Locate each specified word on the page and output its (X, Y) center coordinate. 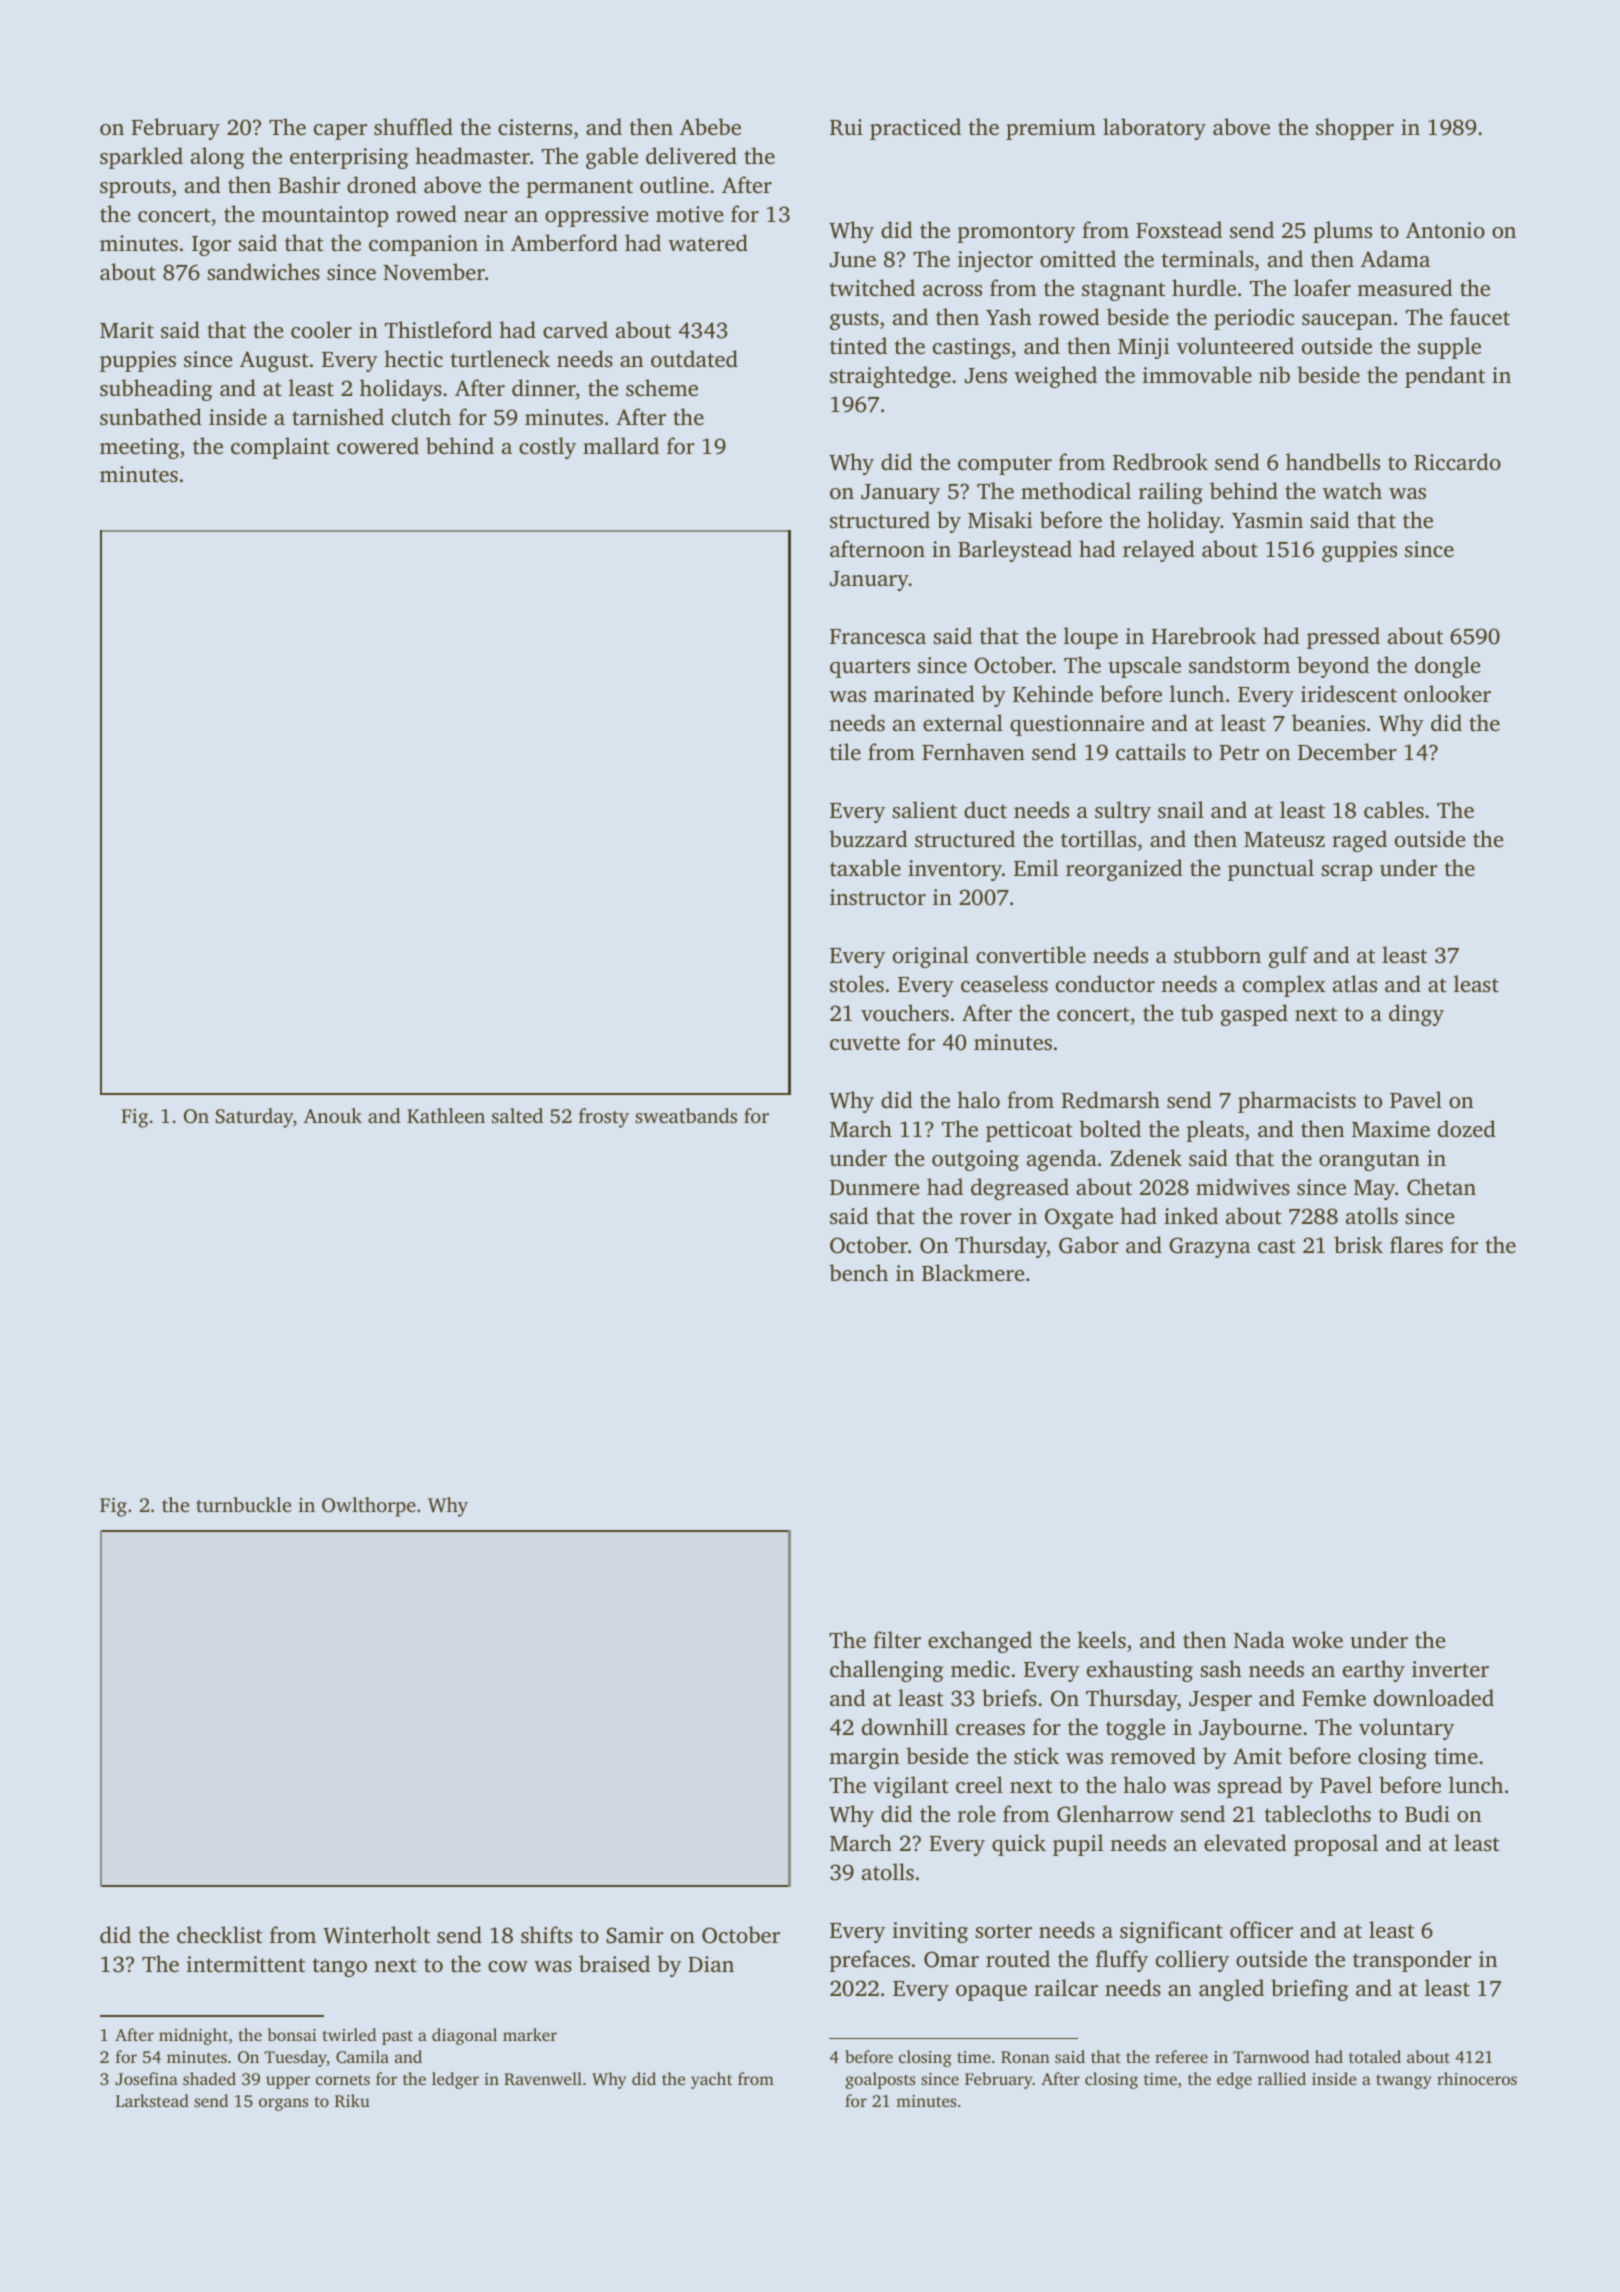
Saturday (254, 1118)
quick (1019, 1845)
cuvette (865, 1043)
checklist (220, 1934)
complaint (280, 448)
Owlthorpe (369, 1507)
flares (1416, 1244)
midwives (1243, 1186)
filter (897, 1639)
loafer (1322, 287)
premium (1051, 129)
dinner (544, 387)
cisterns (535, 127)
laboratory (1154, 129)
